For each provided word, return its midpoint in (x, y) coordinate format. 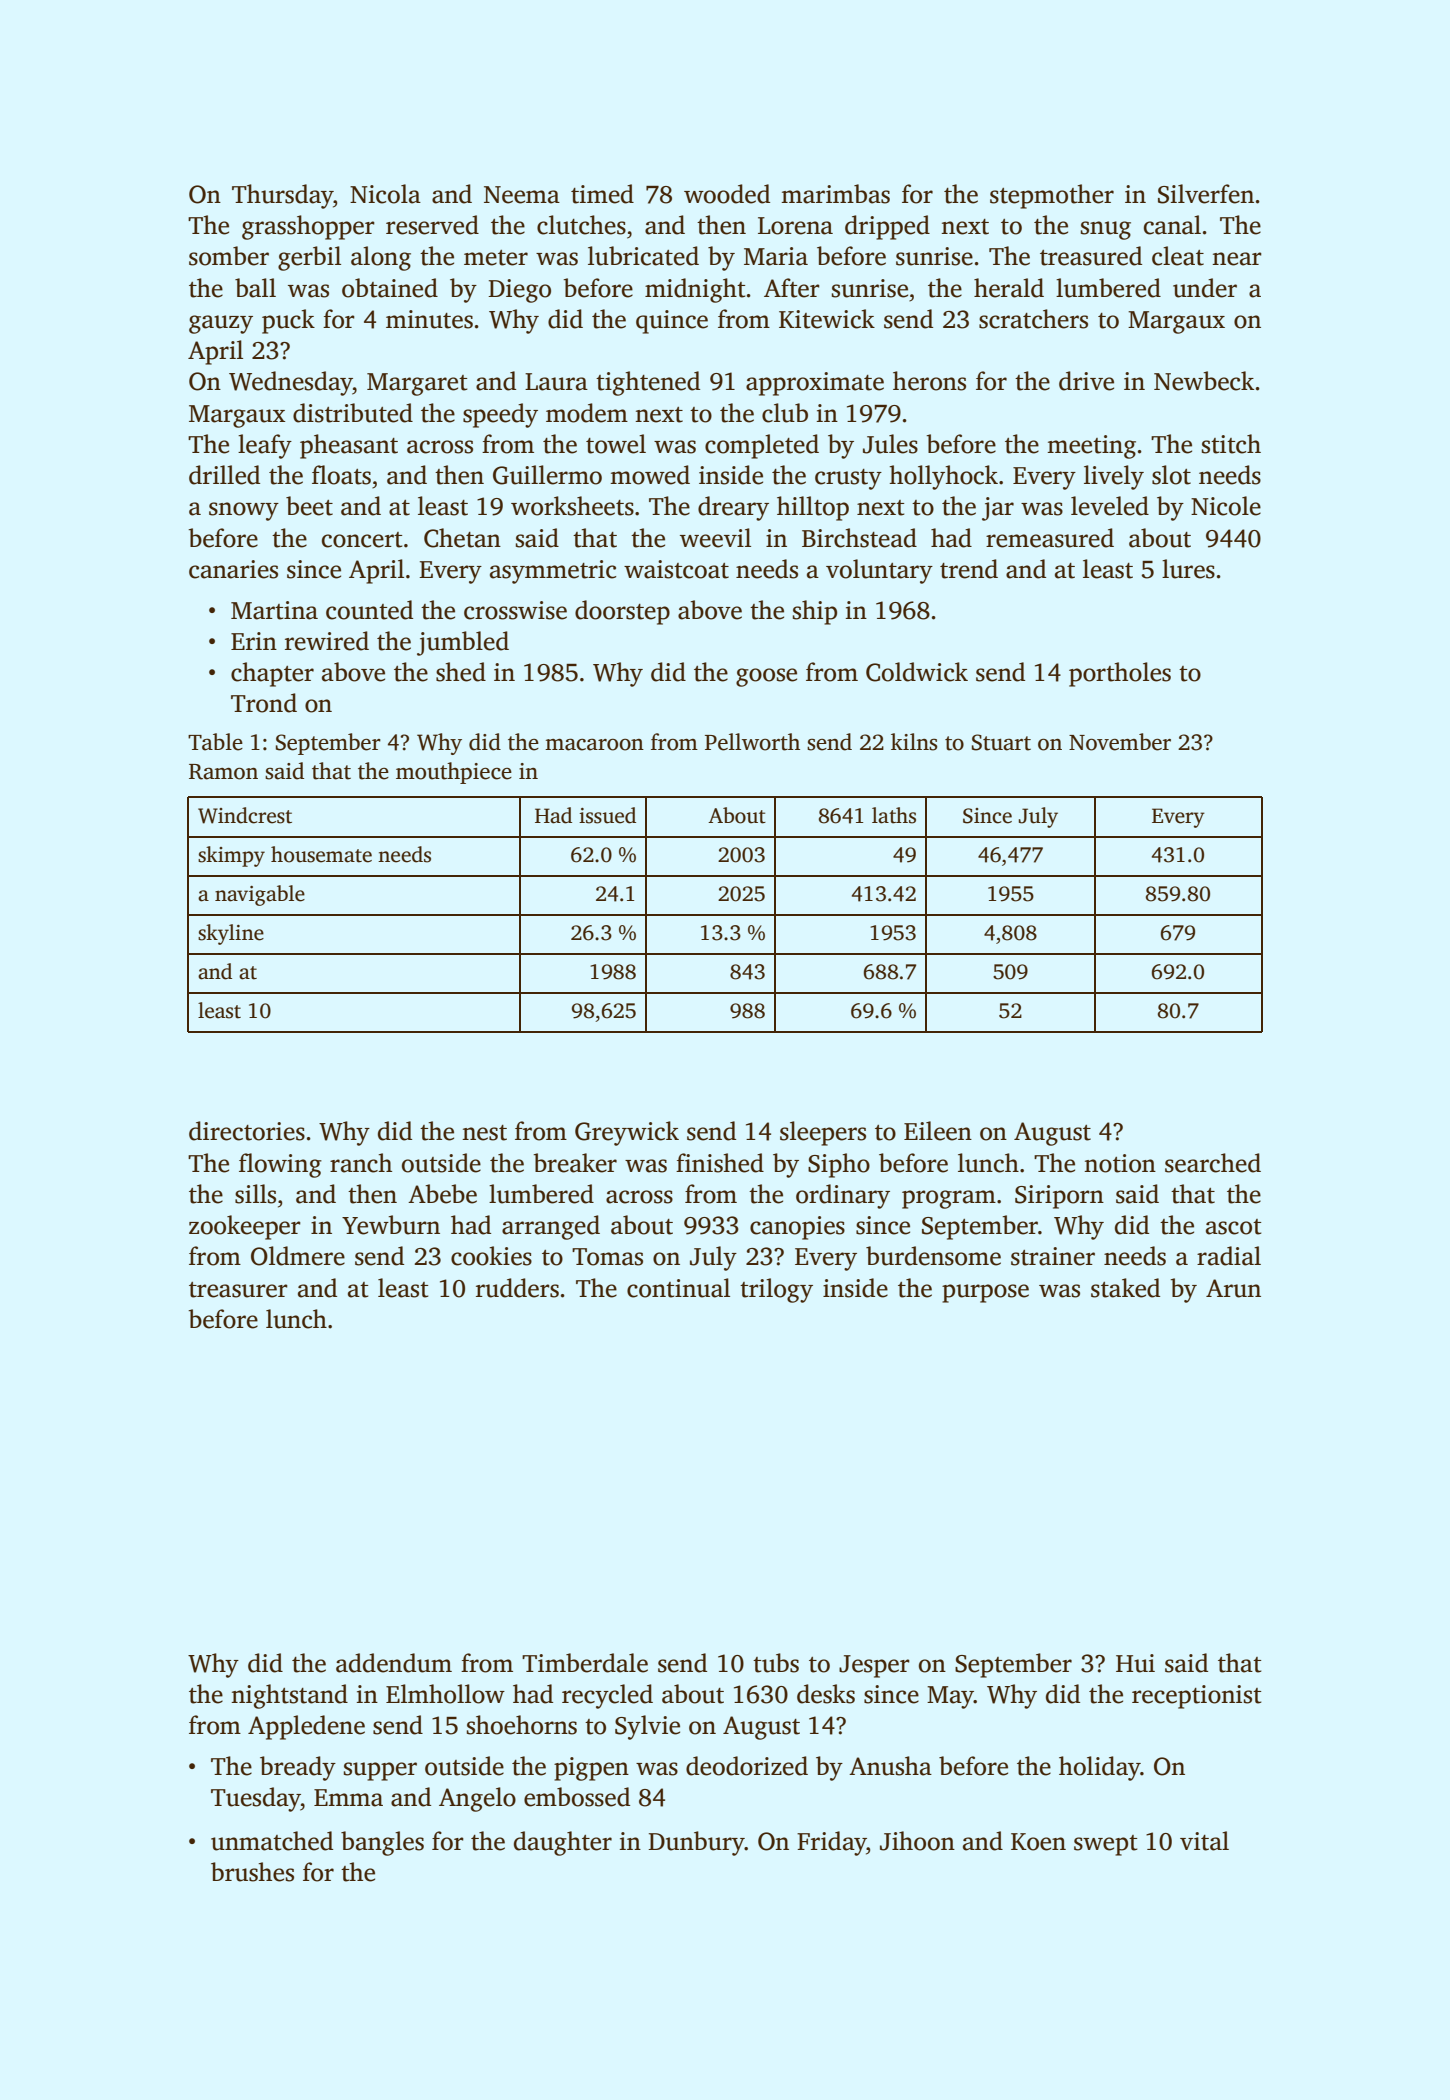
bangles (382, 1843)
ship (815, 612)
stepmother (1052, 196)
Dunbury (696, 1843)
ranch (361, 1163)
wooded (727, 194)
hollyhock (944, 477)
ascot (1233, 1227)
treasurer (238, 1290)
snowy (244, 511)
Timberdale (585, 1663)
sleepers (823, 1133)
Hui (1135, 1663)
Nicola (385, 194)
